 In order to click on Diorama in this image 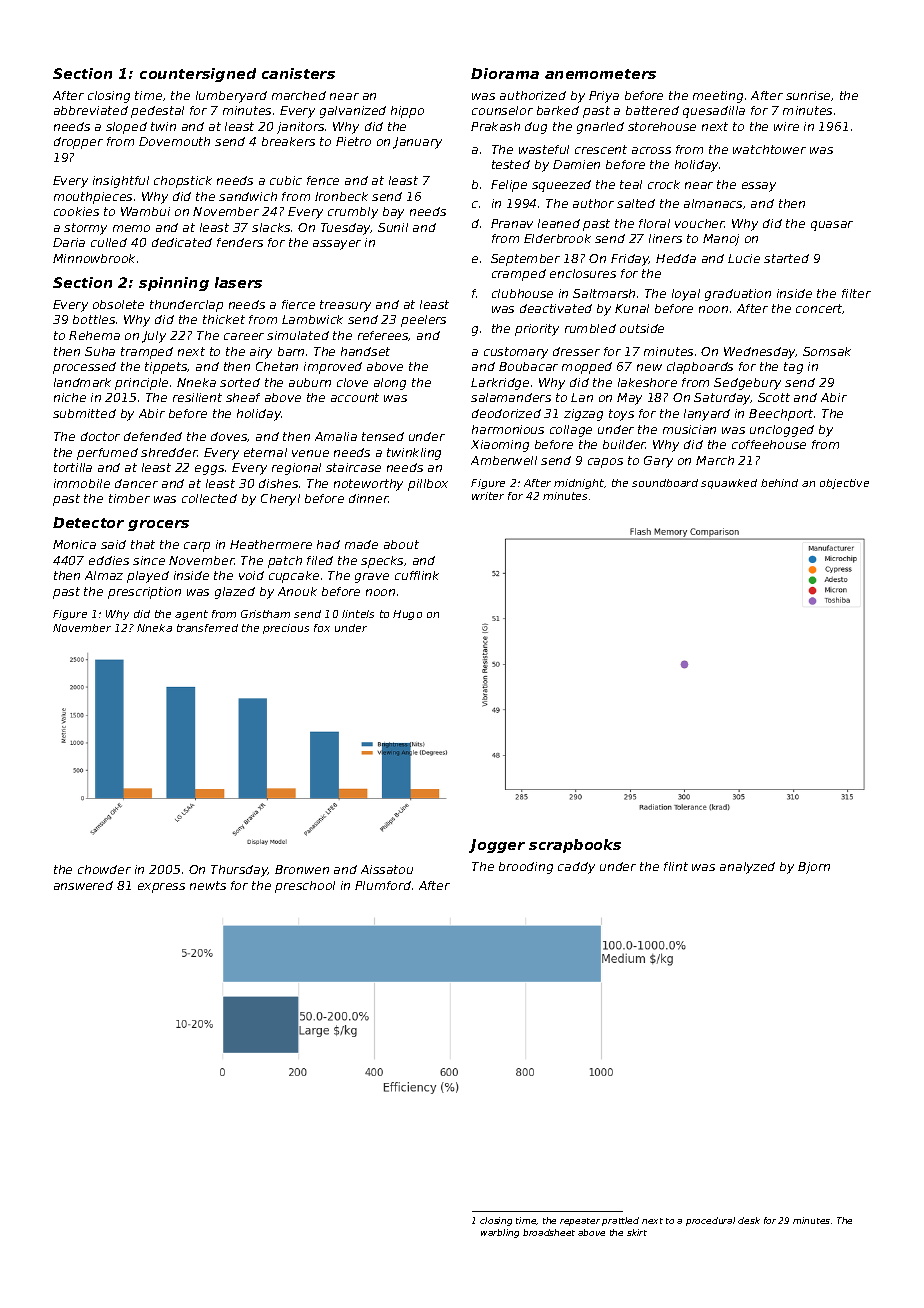, I will do `click(505, 73)`.
